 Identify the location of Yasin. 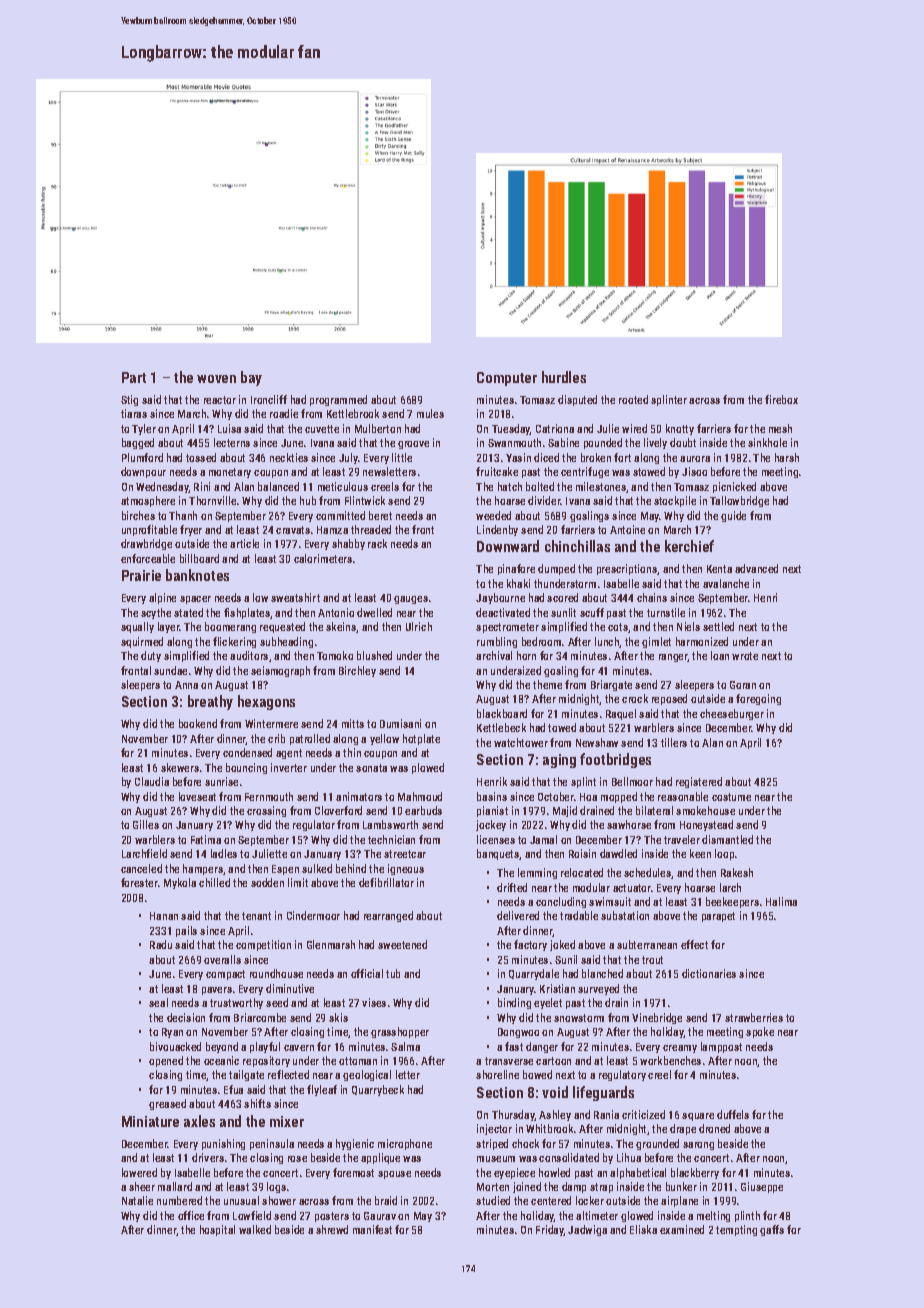
(518, 457).
